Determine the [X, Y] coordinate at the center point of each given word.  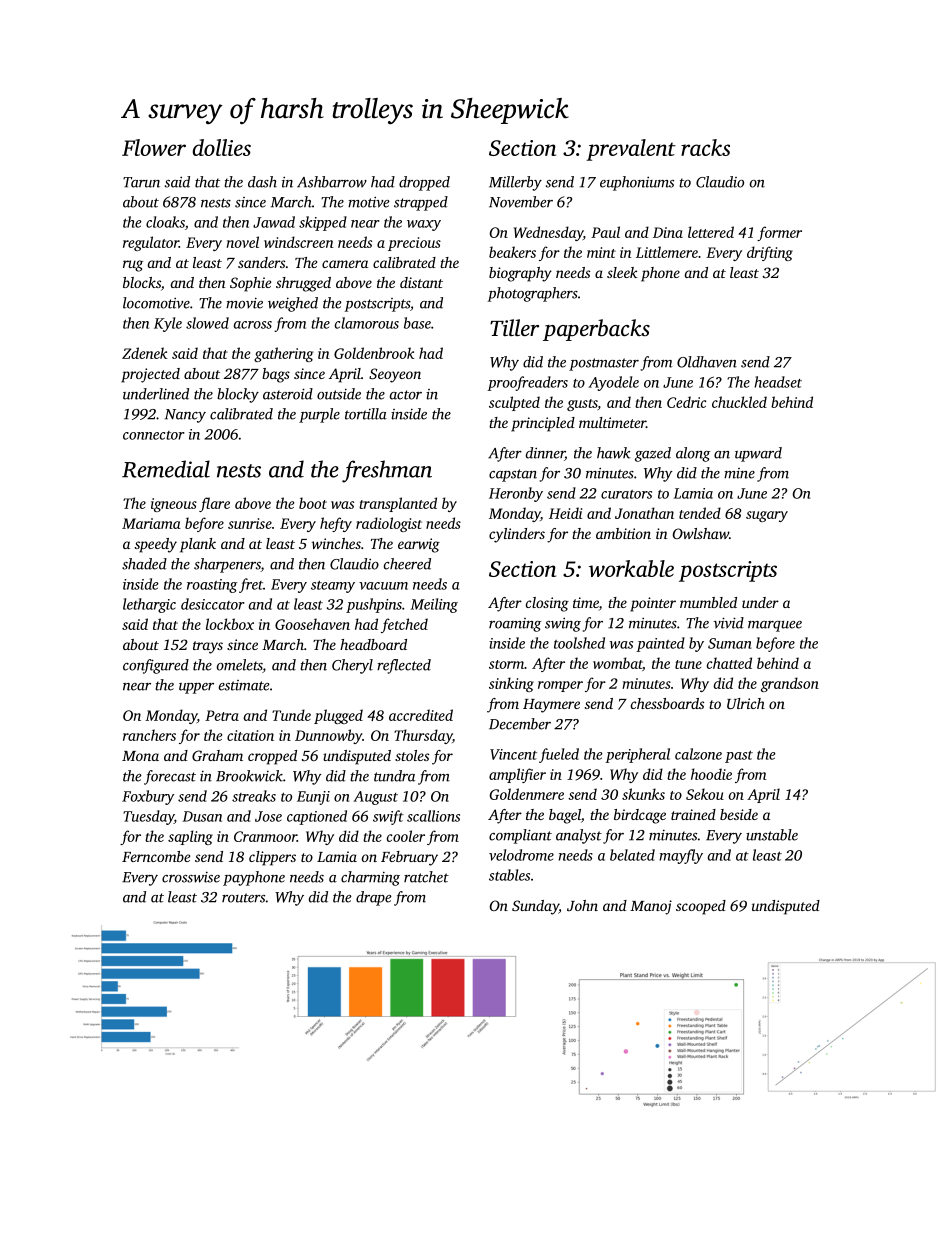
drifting [770, 253]
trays [208, 647]
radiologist [389, 524]
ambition [623, 533]
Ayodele [613, 383]
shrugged [303, 284]
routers [243, 898]
